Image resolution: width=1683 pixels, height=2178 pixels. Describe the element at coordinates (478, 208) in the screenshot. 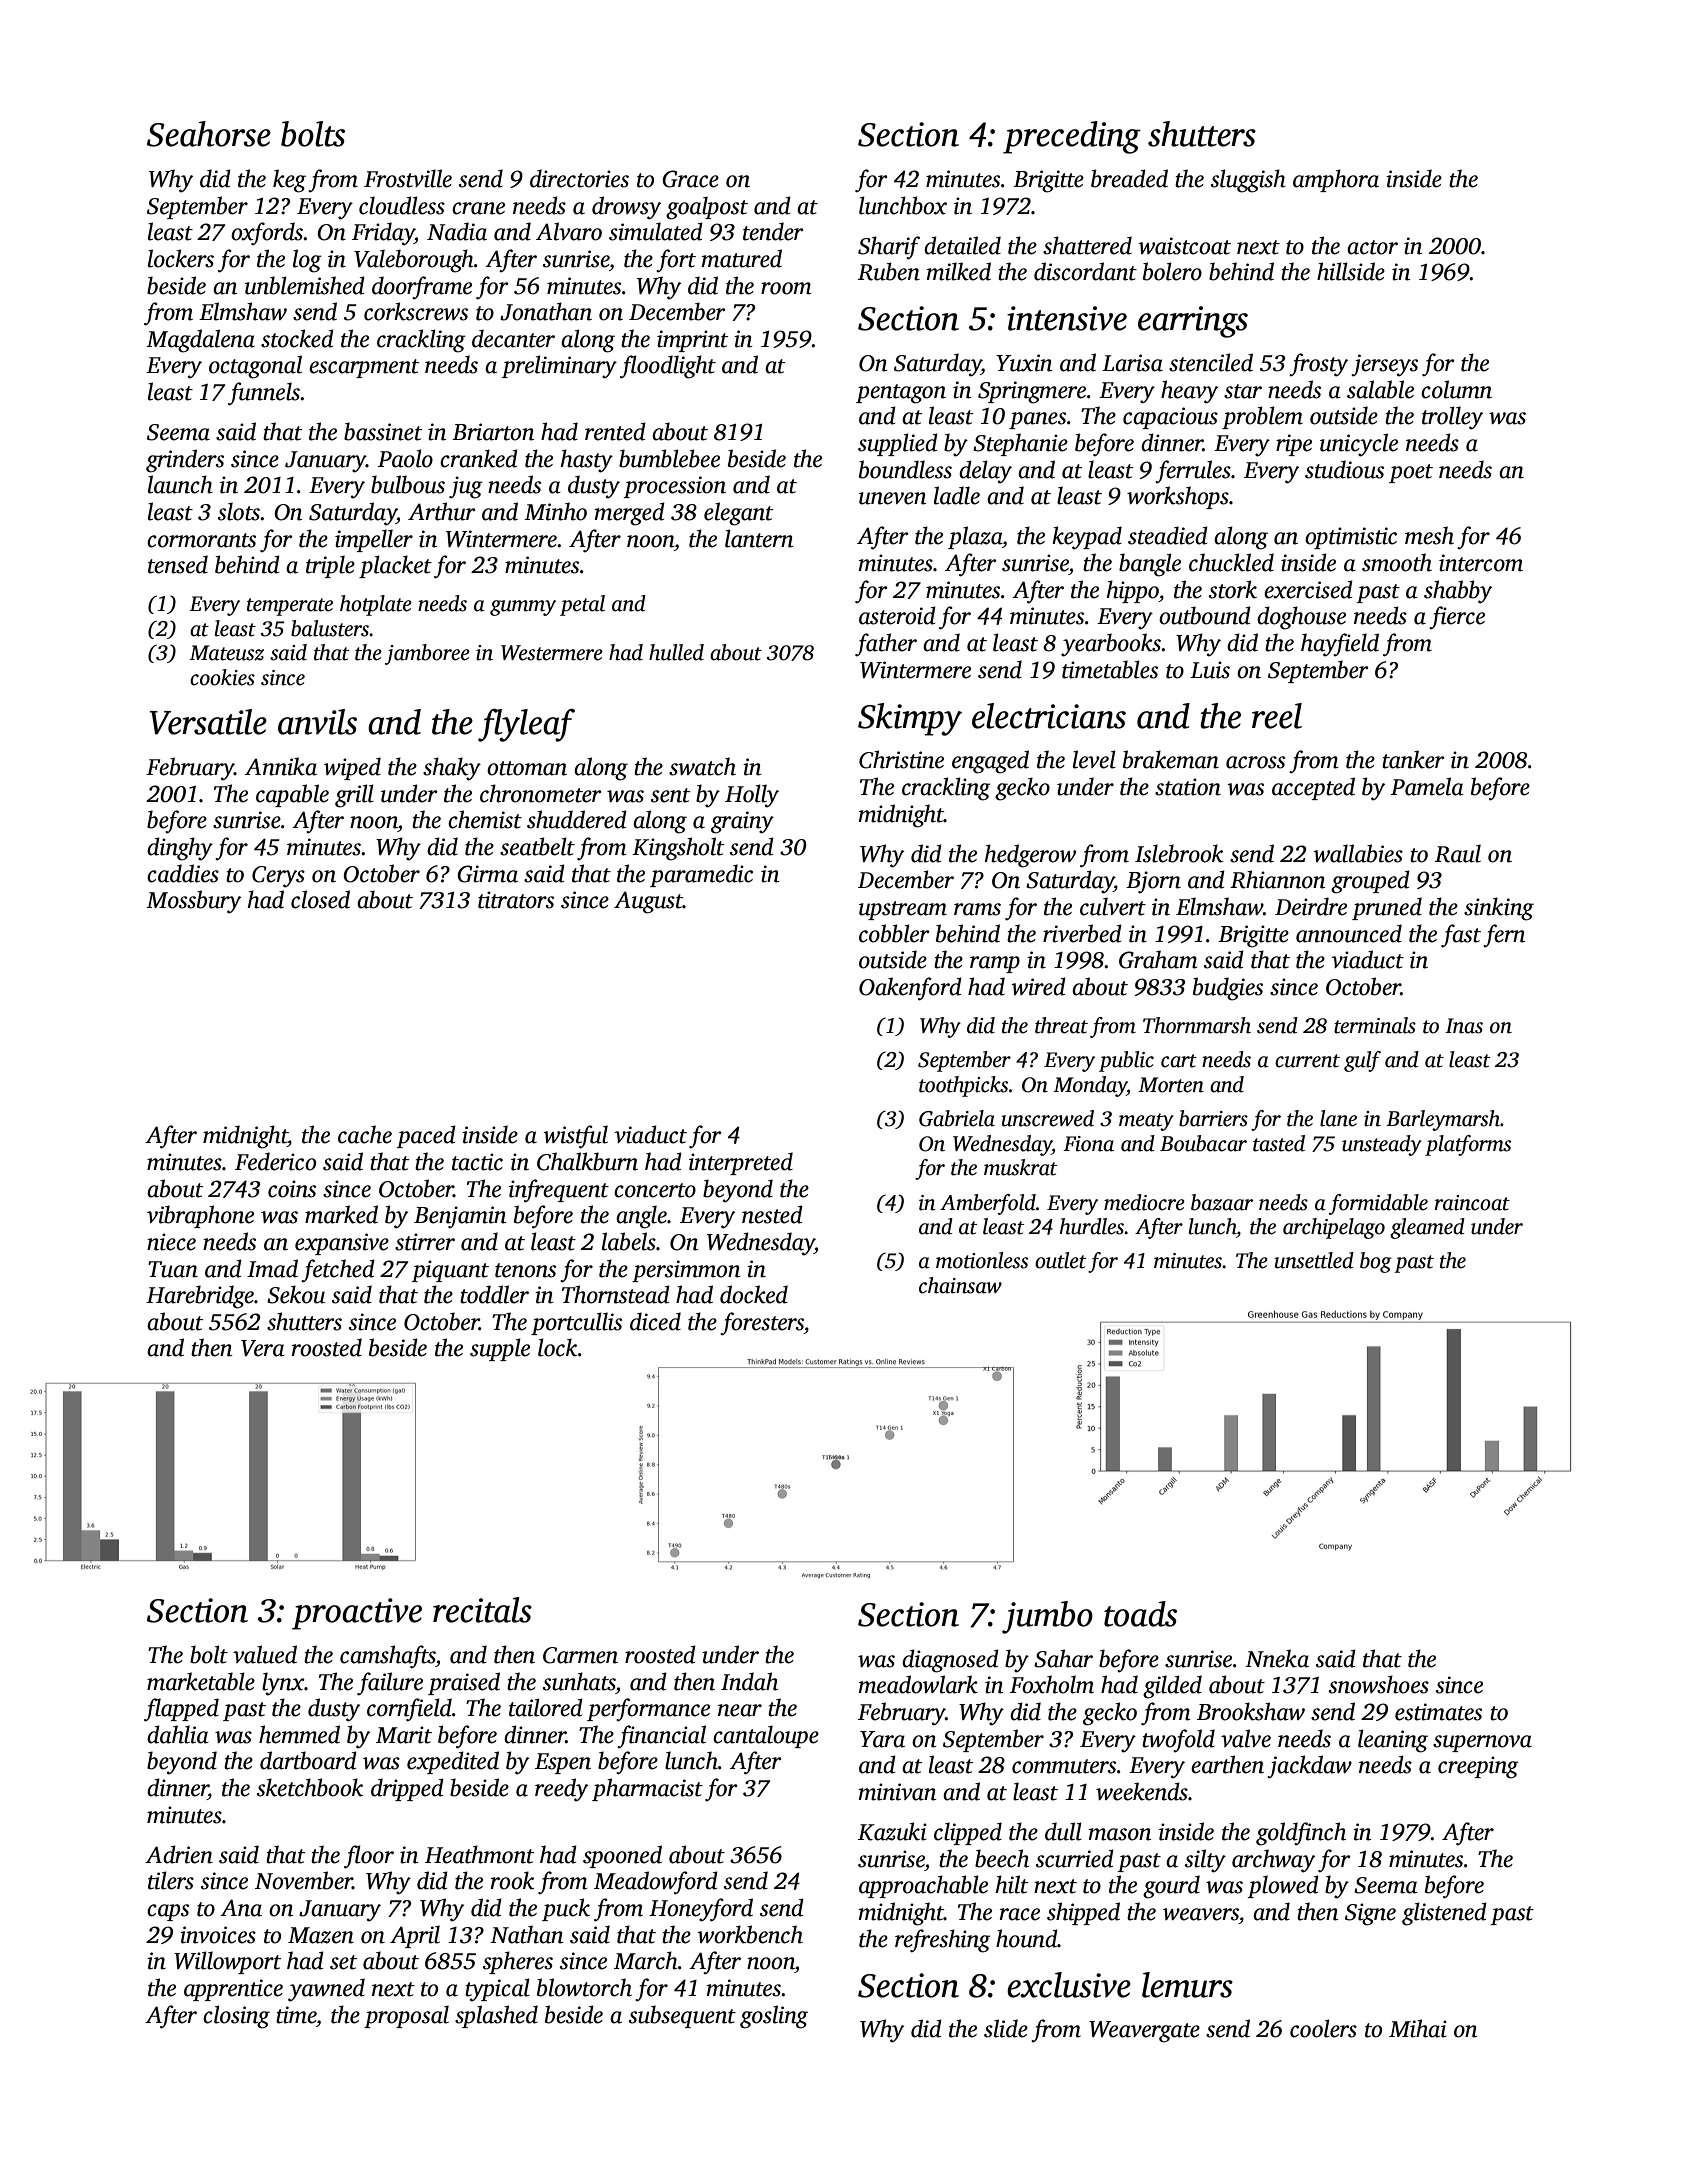

I see `crane` at that location.
